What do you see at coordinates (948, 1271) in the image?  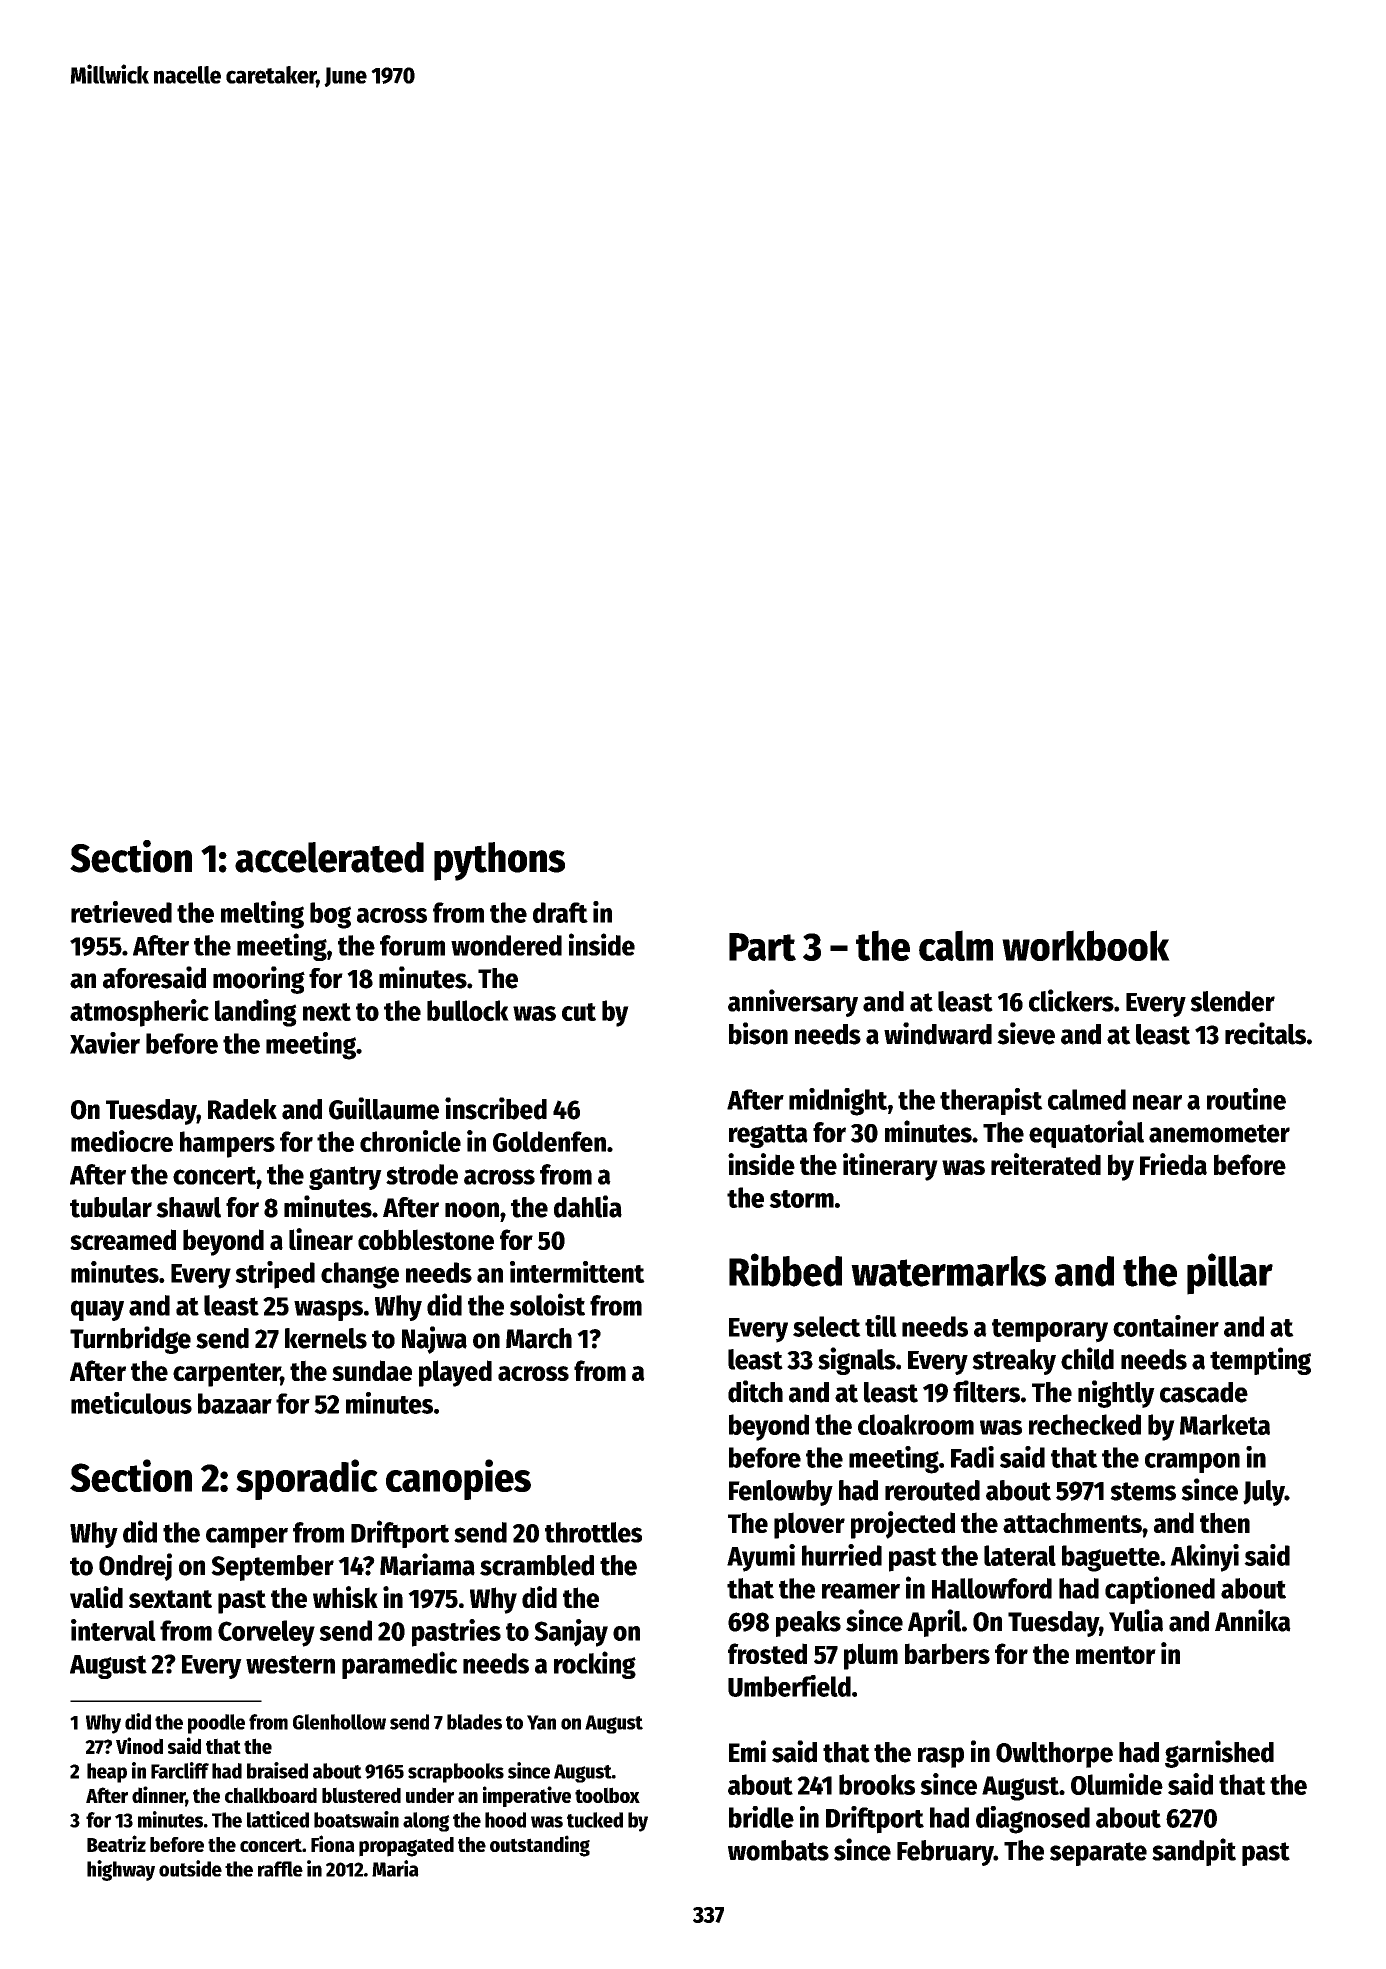 I see `watermarks` at bounding box center [948, 1271].
